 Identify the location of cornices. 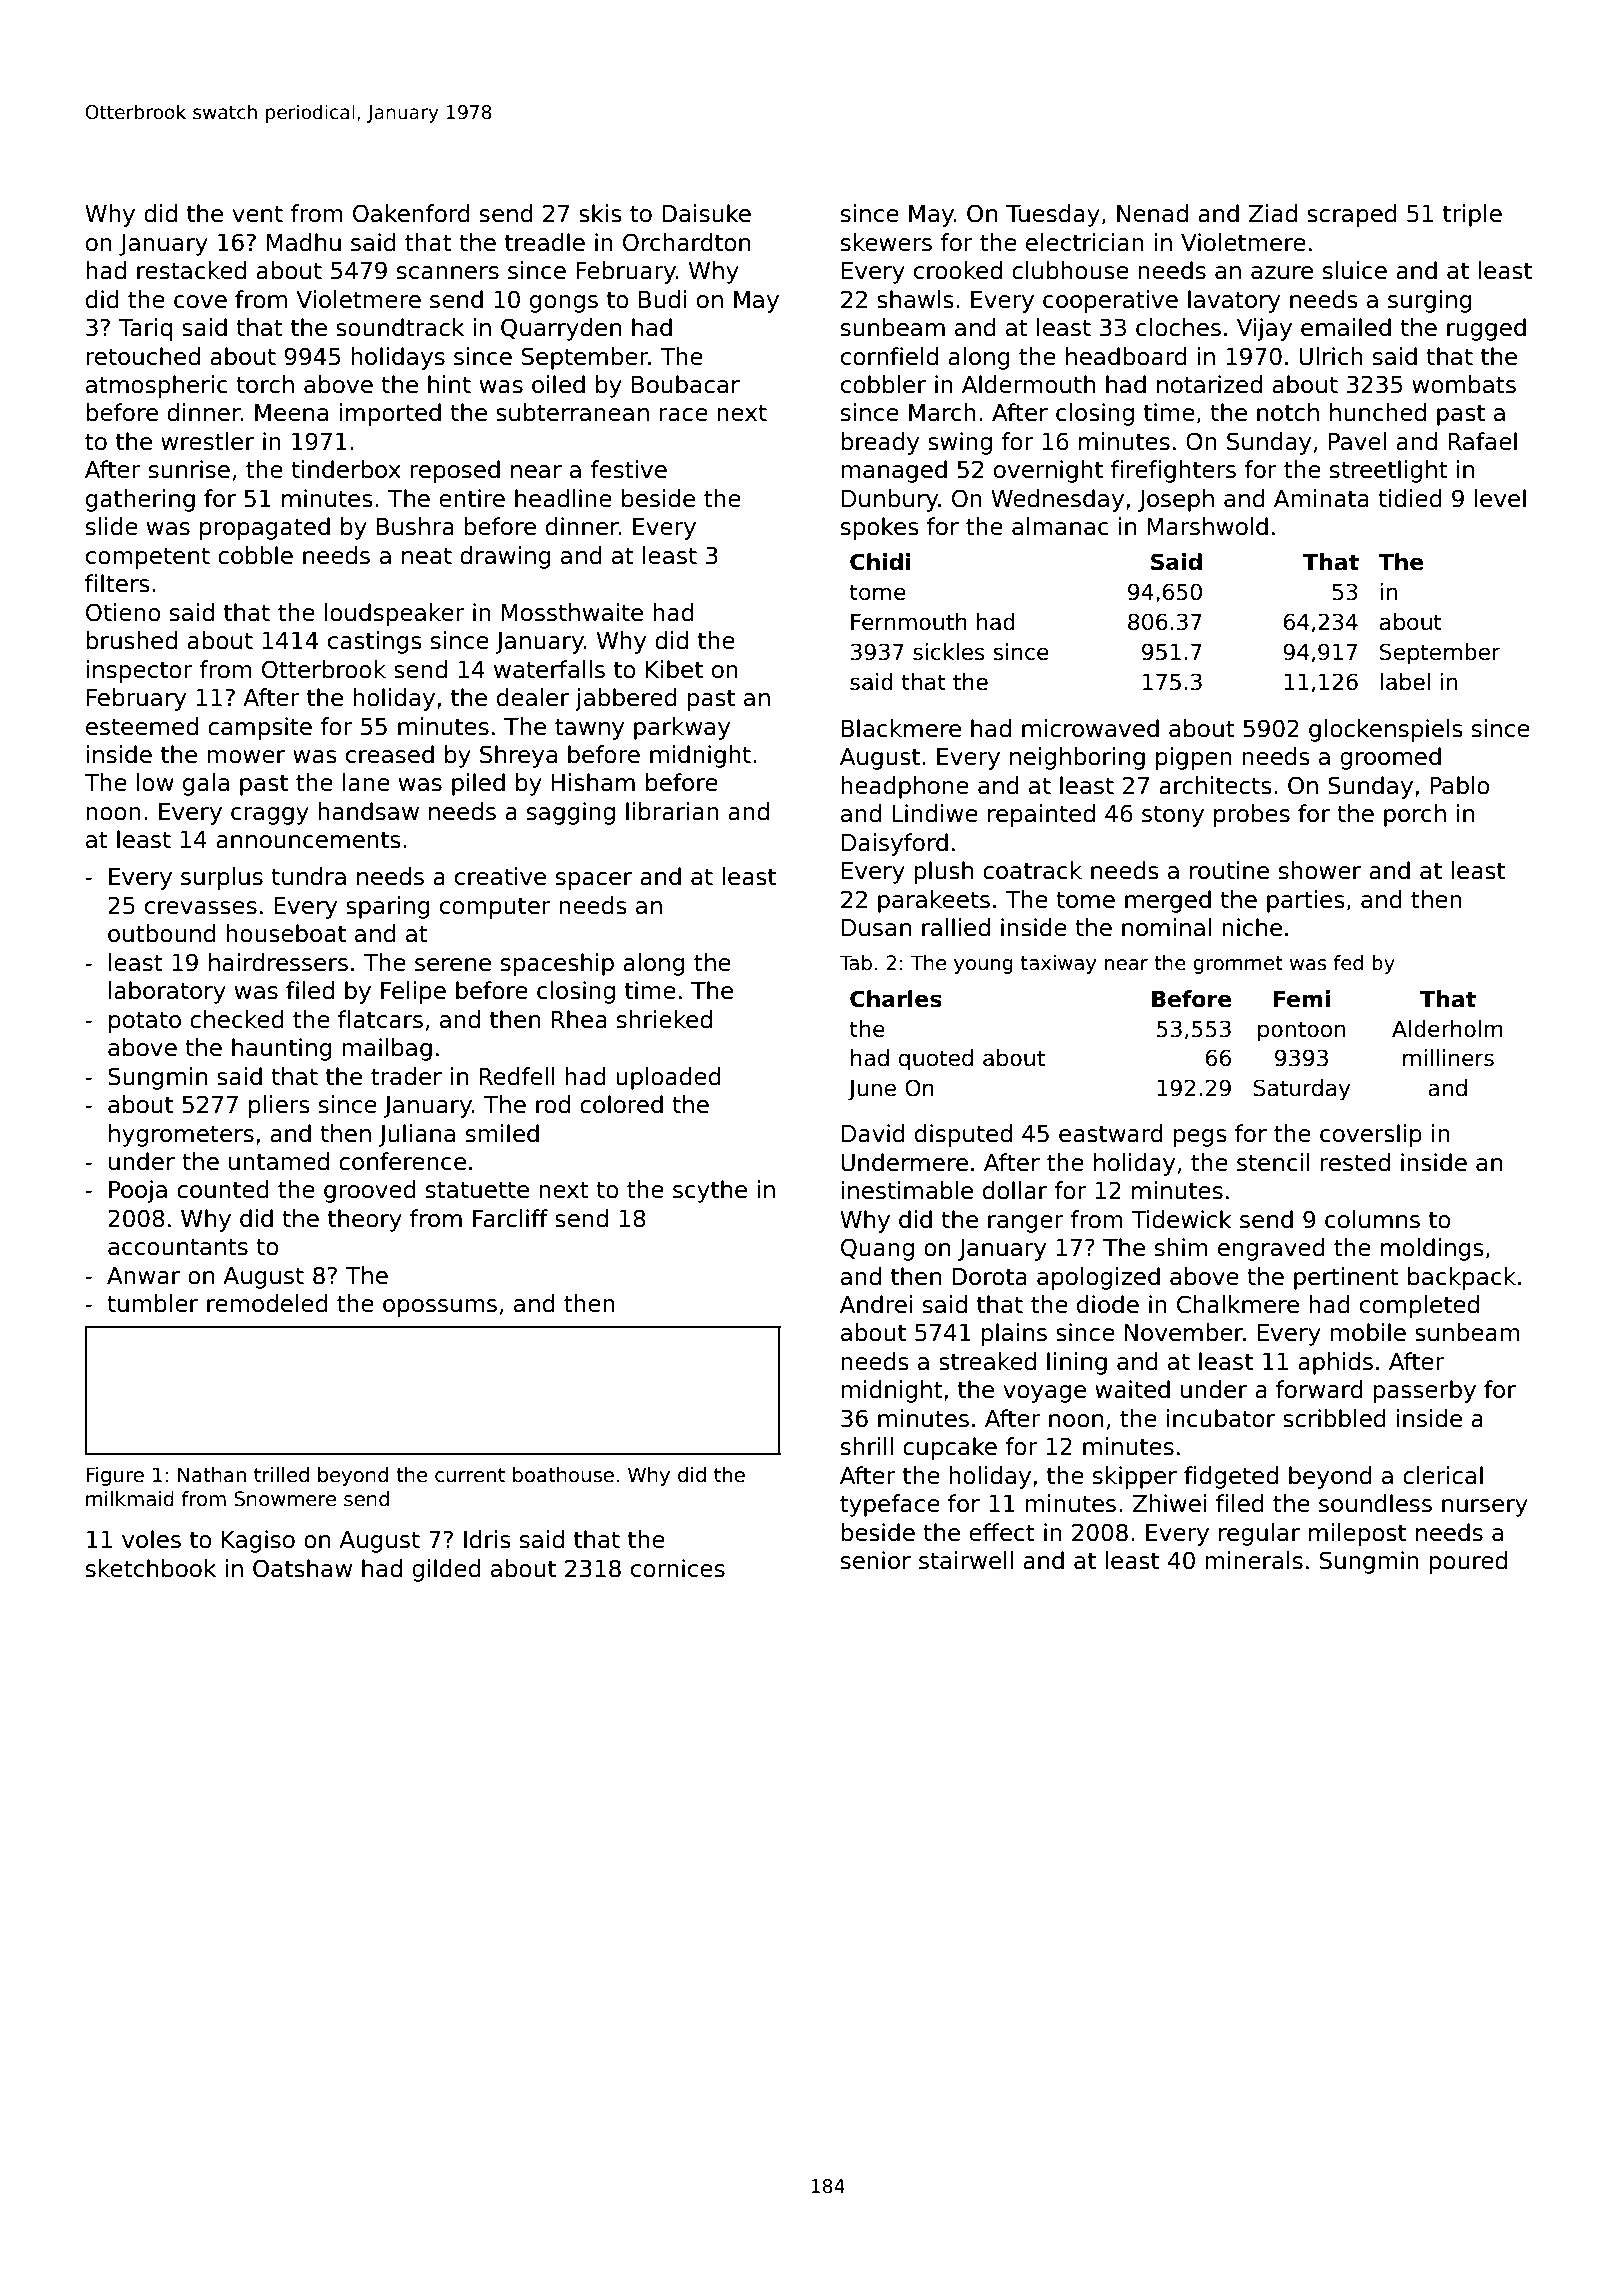
(678, 1568).
